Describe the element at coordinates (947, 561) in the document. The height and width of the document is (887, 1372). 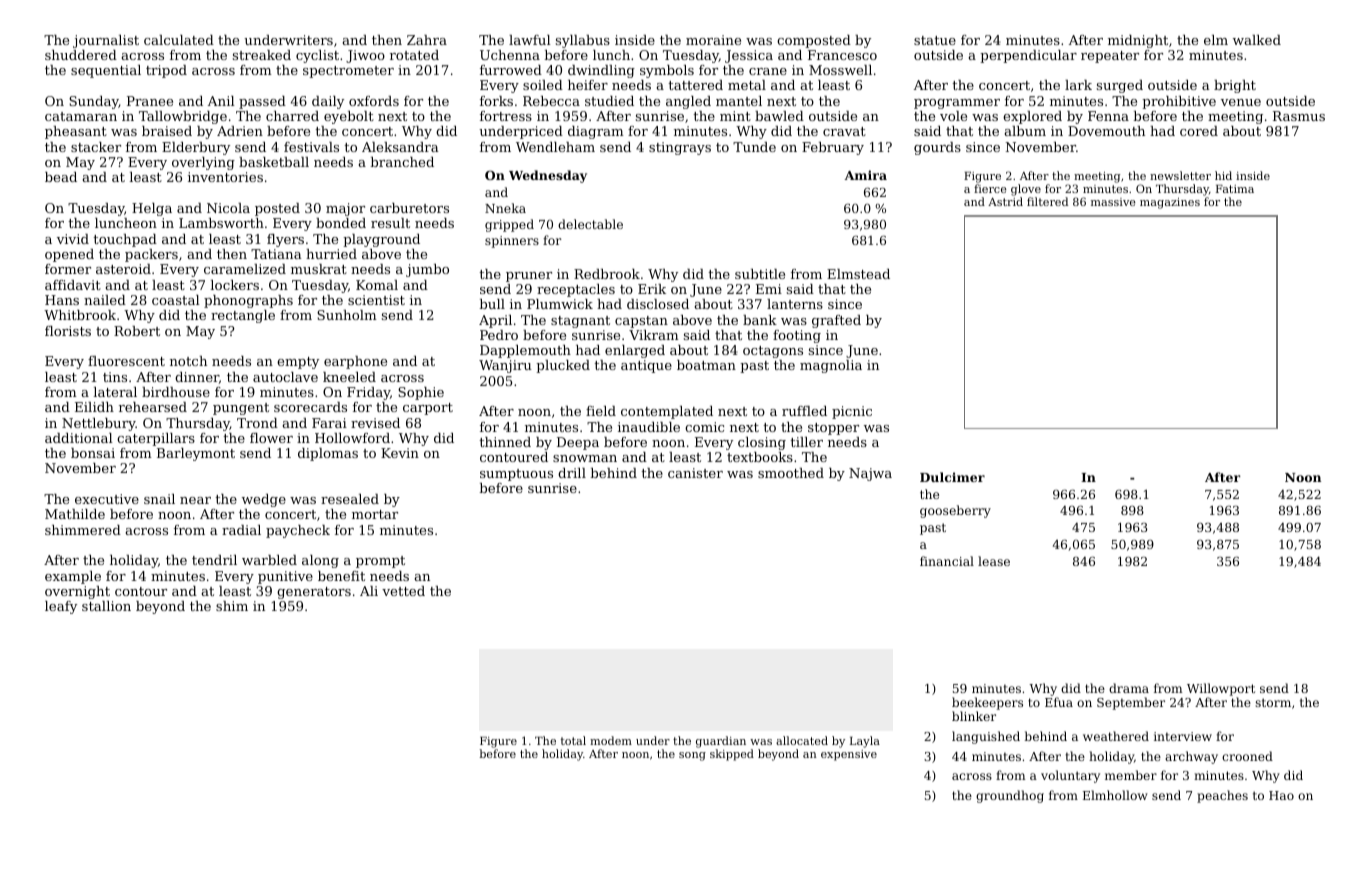
I see `financial` at that location.
